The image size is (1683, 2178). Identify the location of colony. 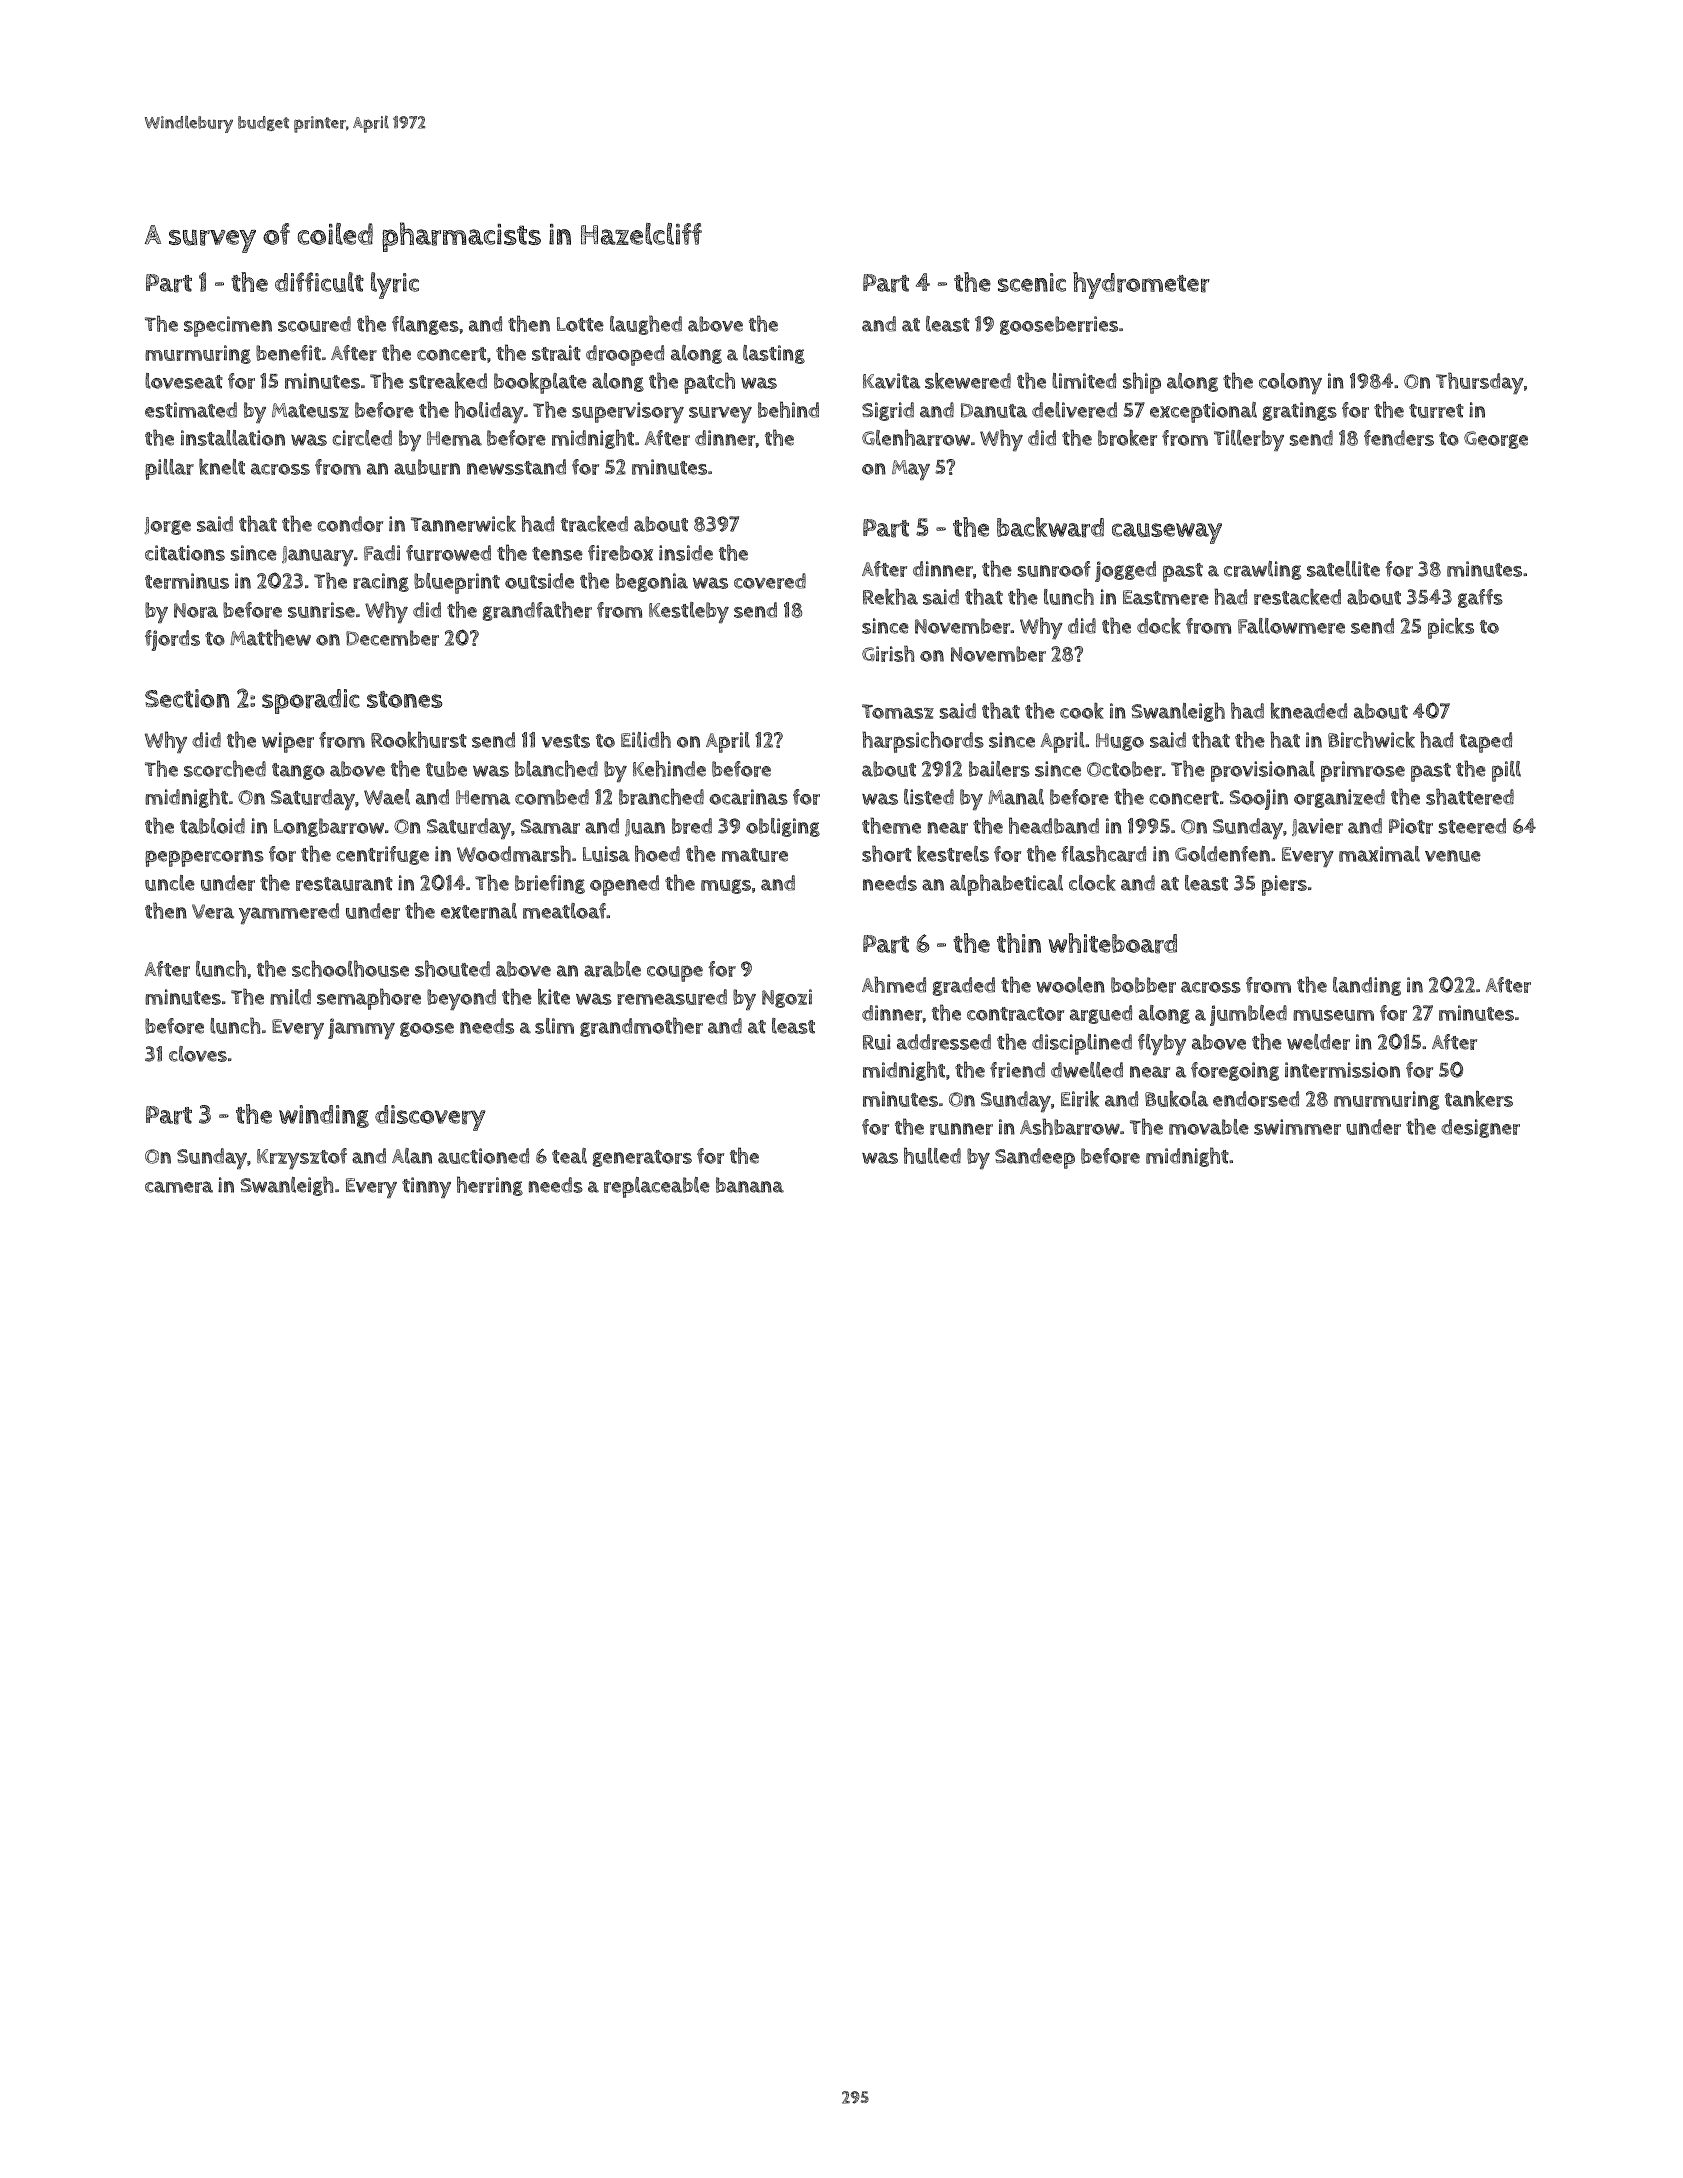
(1290, 383).
